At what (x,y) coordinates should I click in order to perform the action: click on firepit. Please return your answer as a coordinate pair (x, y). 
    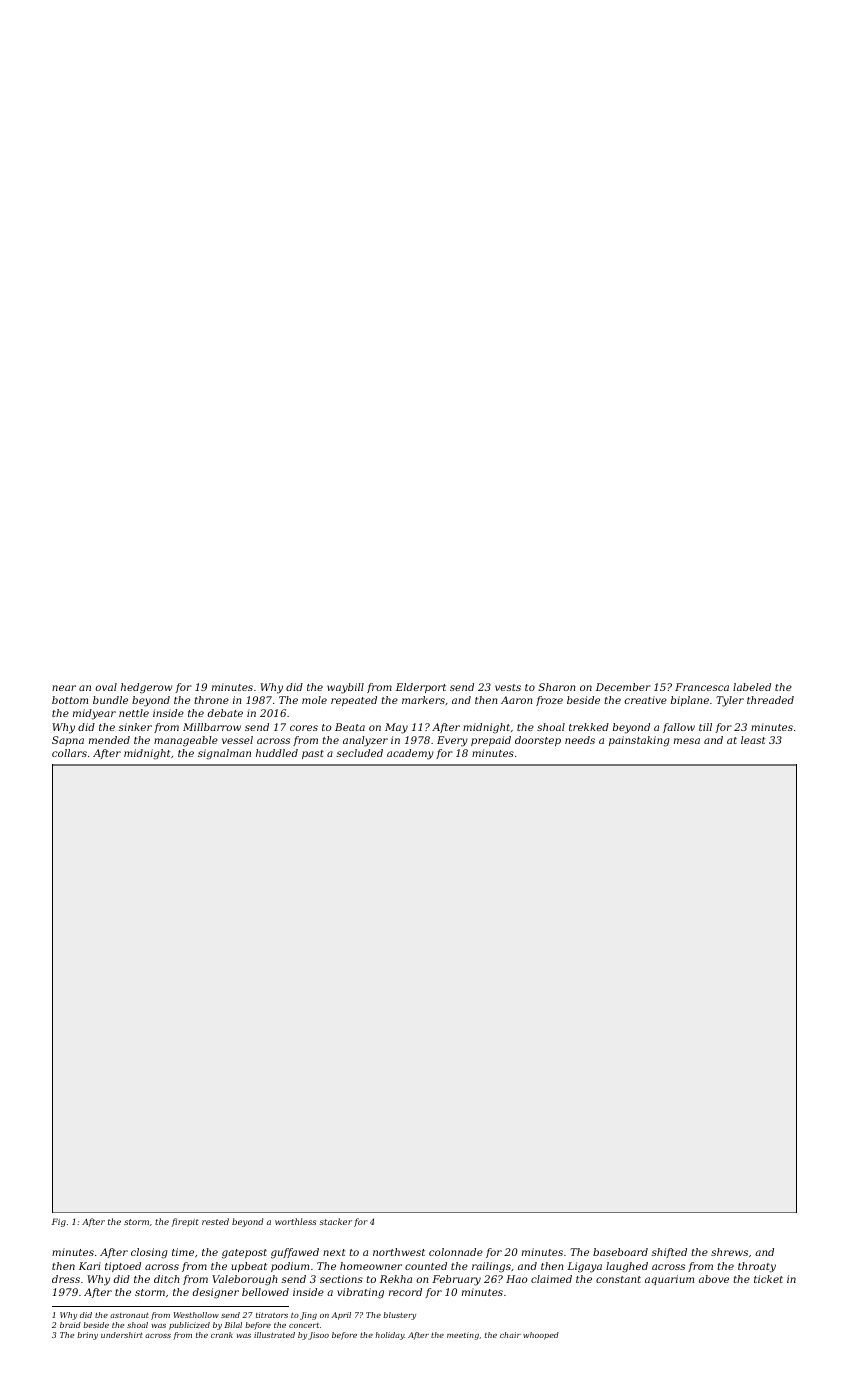
    Looking at the image, I should click on (185, 1222).
